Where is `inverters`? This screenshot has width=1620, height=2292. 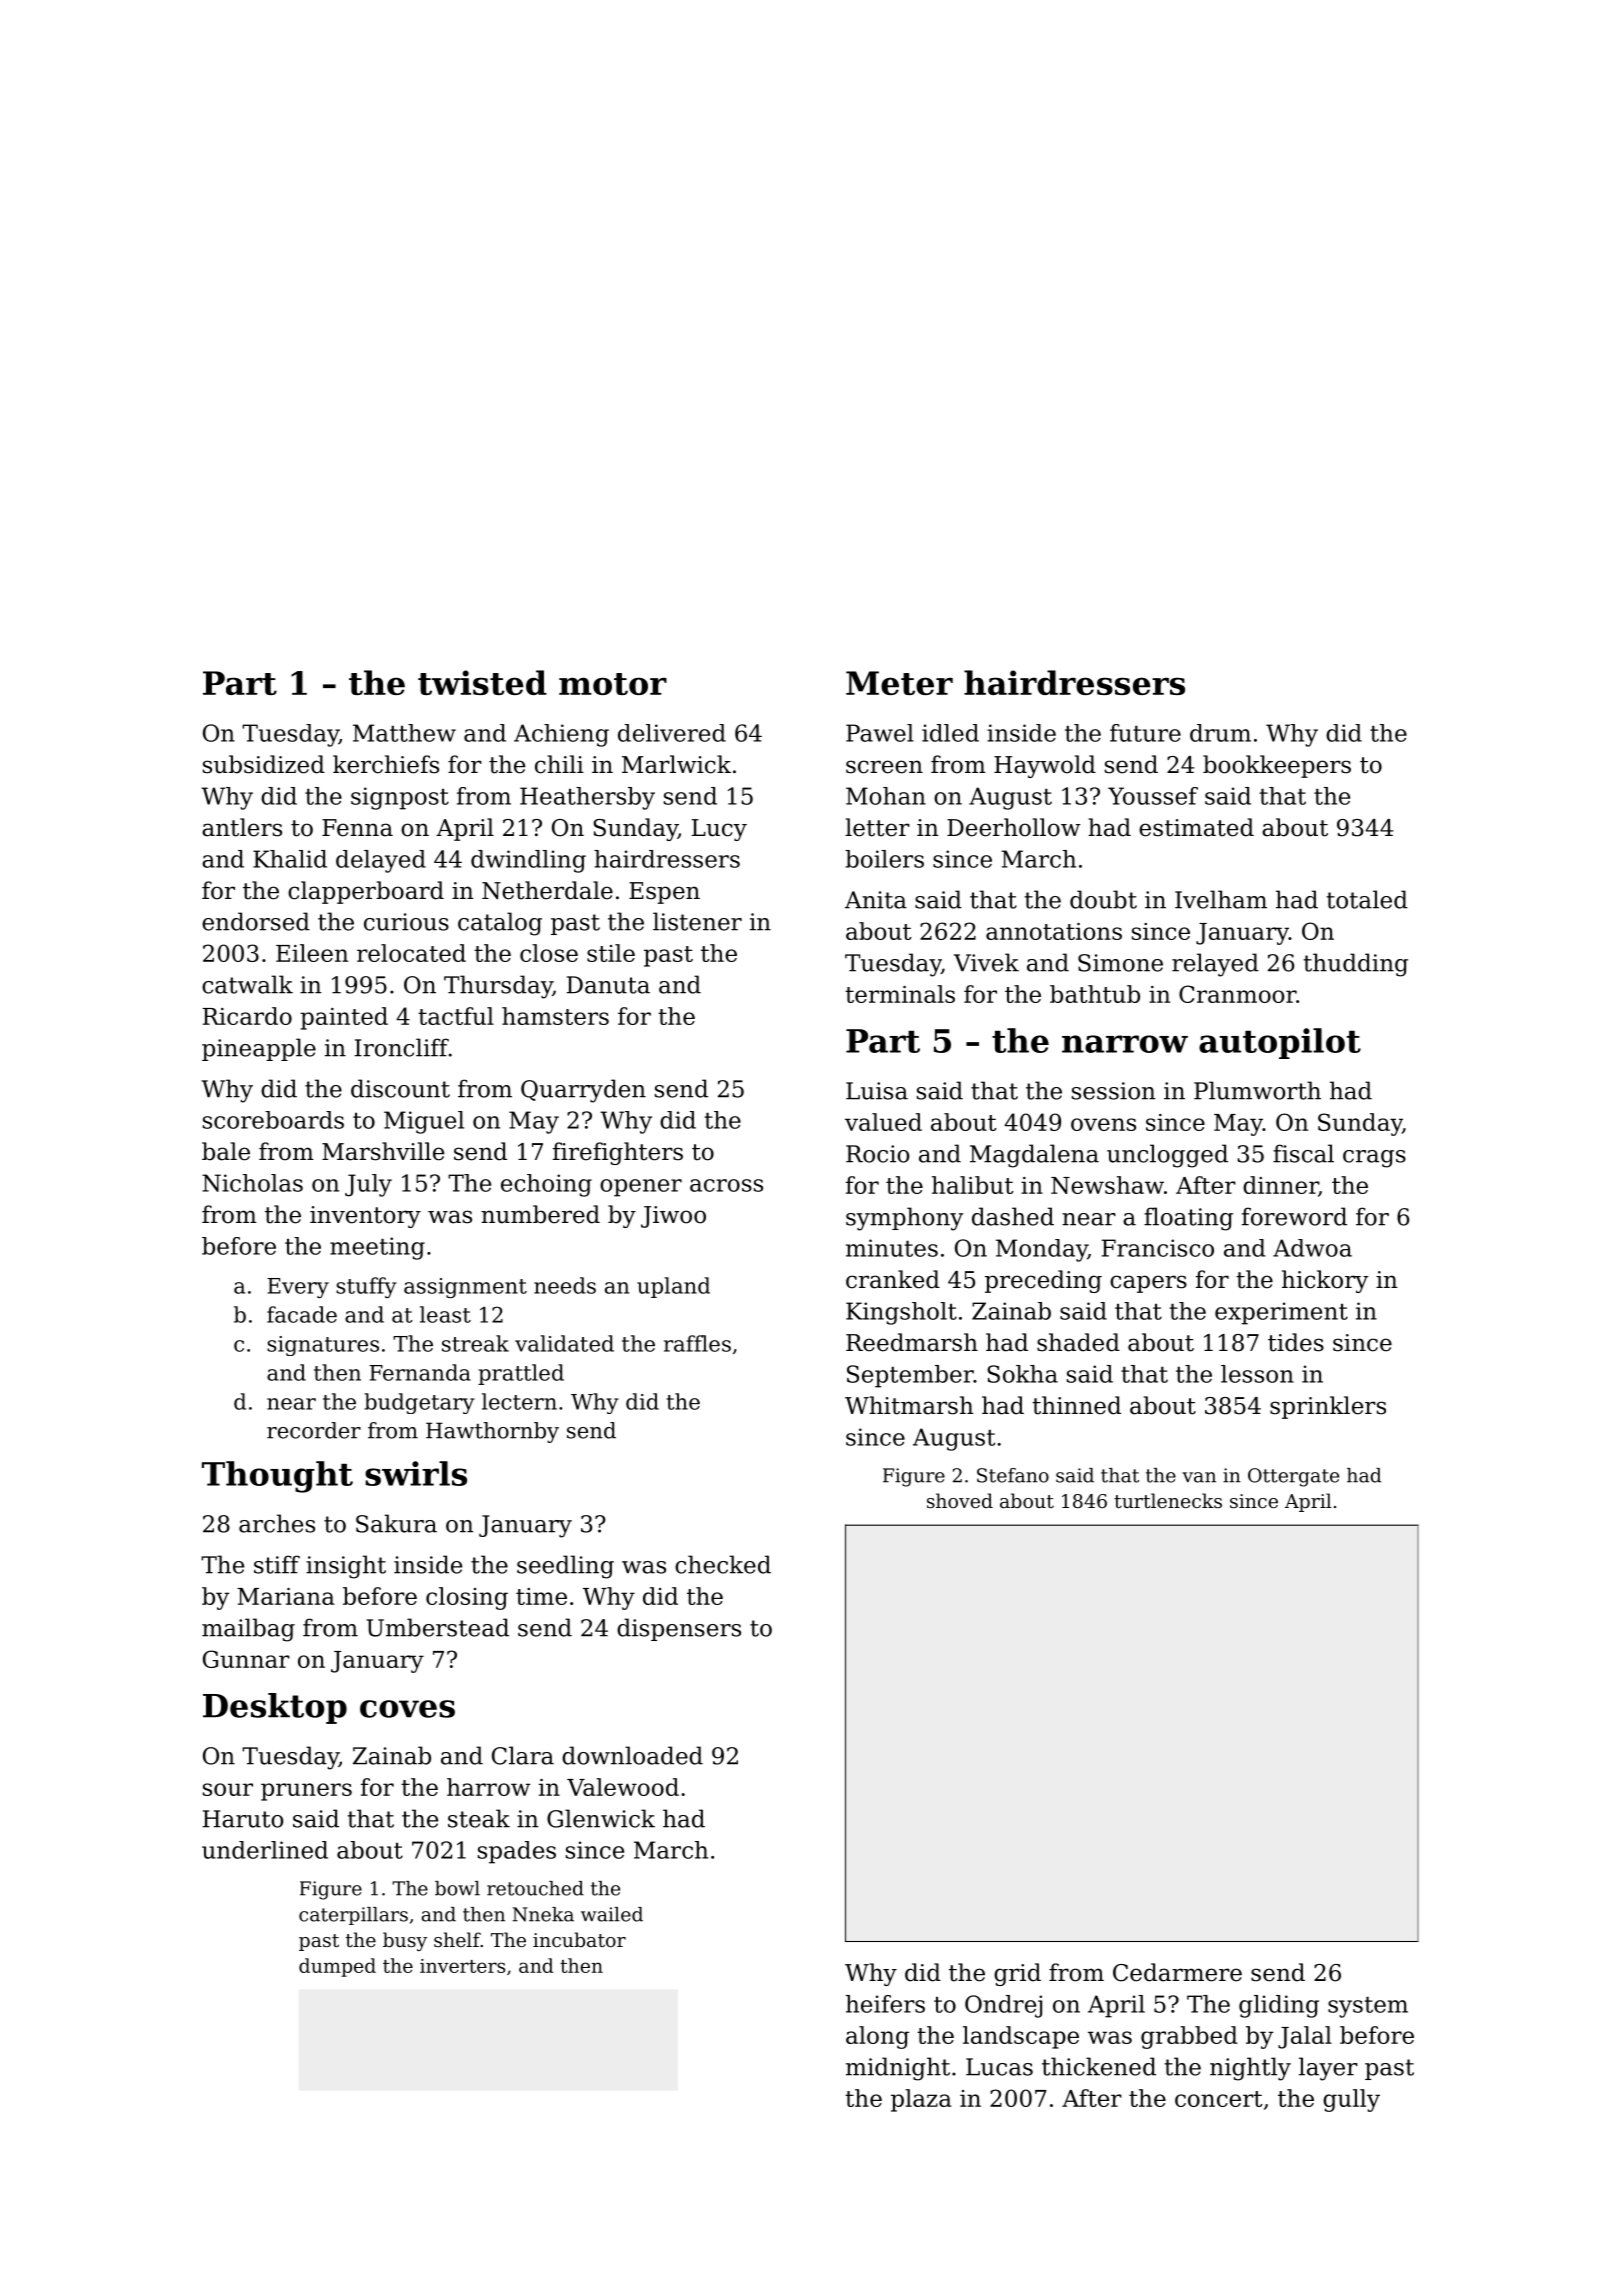 inverters is located at coordinates (462, 1966).
